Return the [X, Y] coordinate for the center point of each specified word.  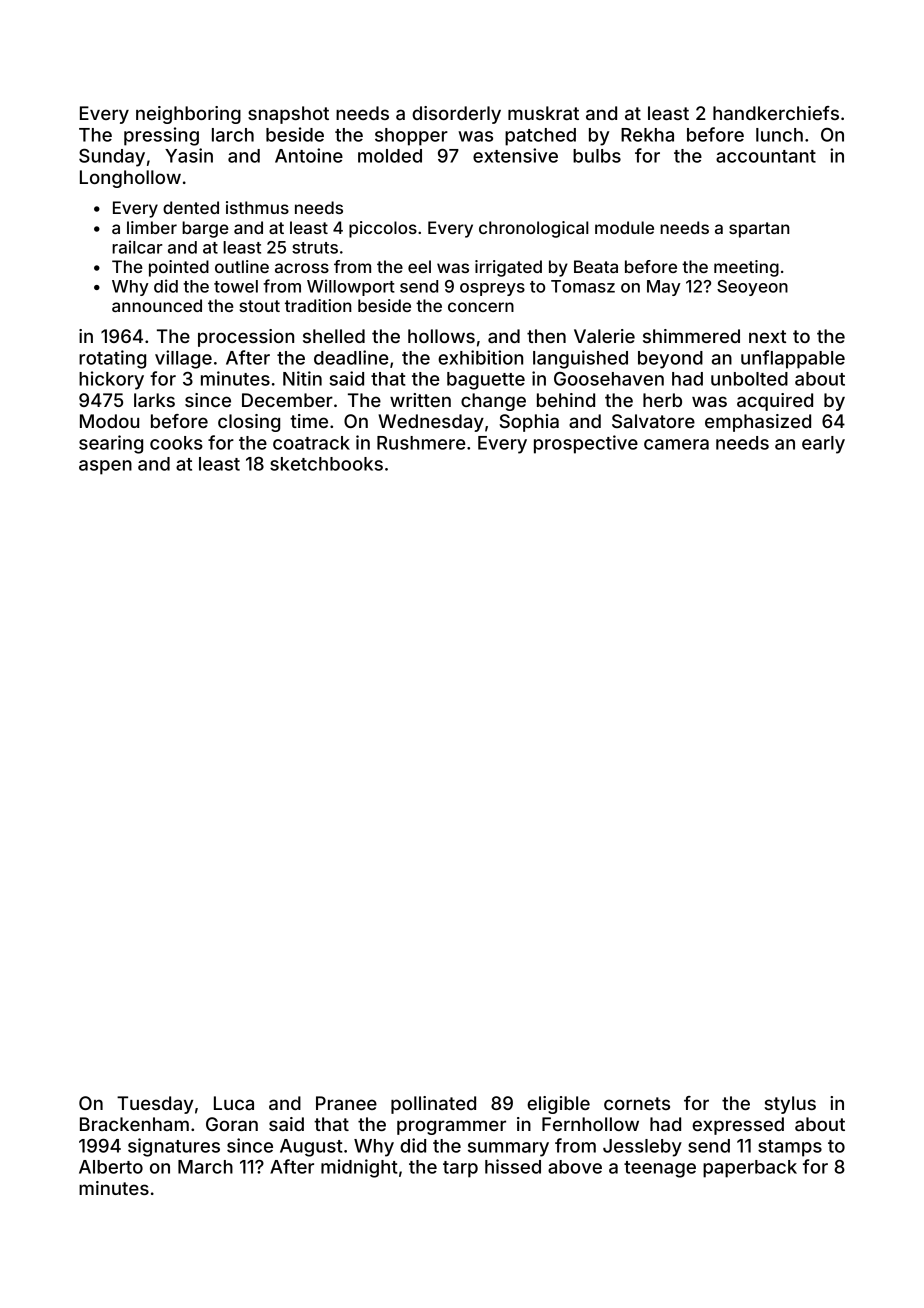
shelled [334, 336]
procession [246, 338]
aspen [105, 467]
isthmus [257, 207]
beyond [670, 360]
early [823, 445]
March [205, 1167]
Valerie [604, 336]
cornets [637, 1103]
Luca [234, 1103]
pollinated [433, 1105]
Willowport [351, 287]
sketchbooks [326, 464]
